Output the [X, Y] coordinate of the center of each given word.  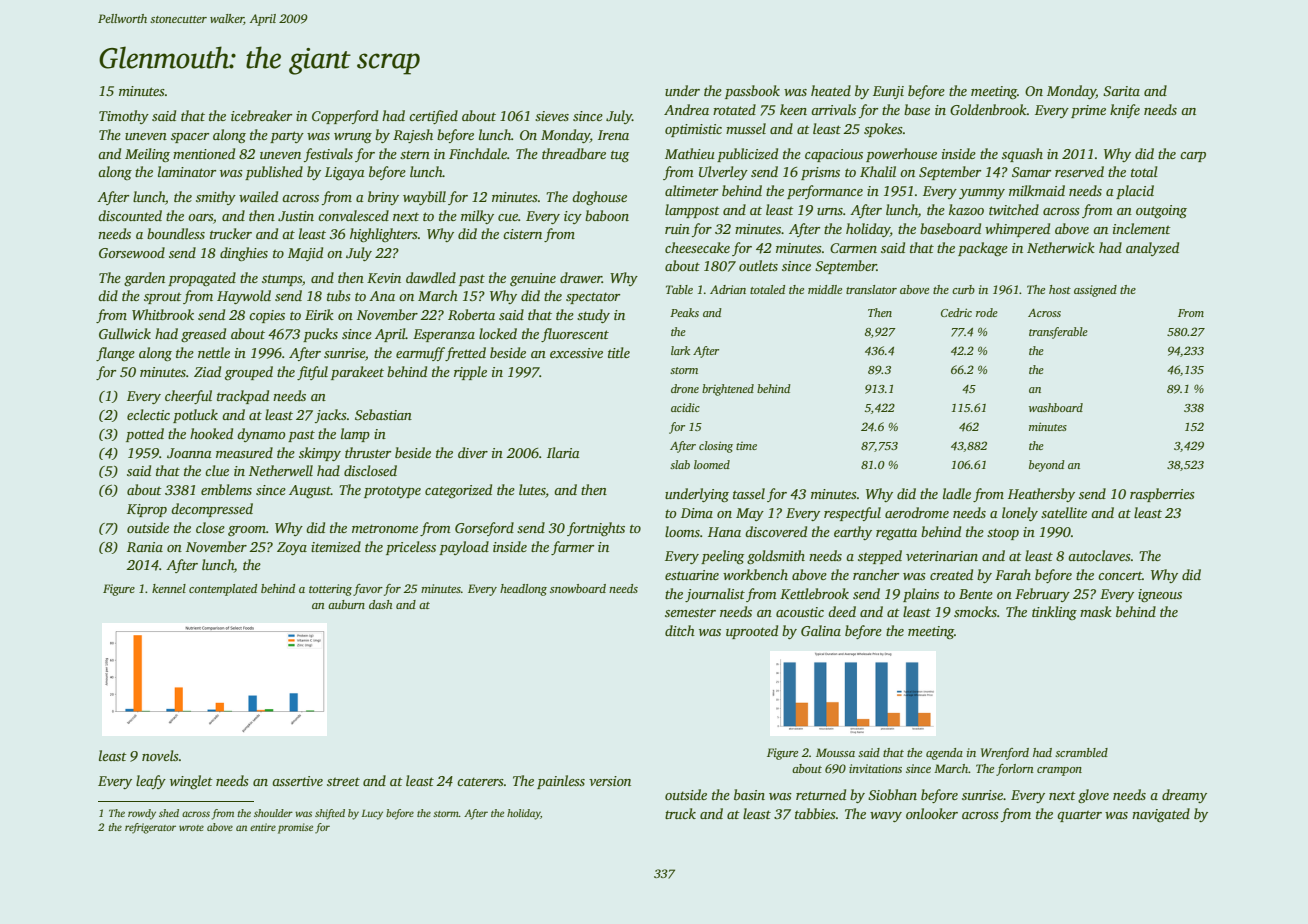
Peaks [684, 312]
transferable [1058, 333]
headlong [523, 590]
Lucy [372, 814]
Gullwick [125, 333]
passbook [752, 92]
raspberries [1162, 495]
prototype [392, 492]
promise [295, 828]
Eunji [888, 92]
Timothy [124, 117]
